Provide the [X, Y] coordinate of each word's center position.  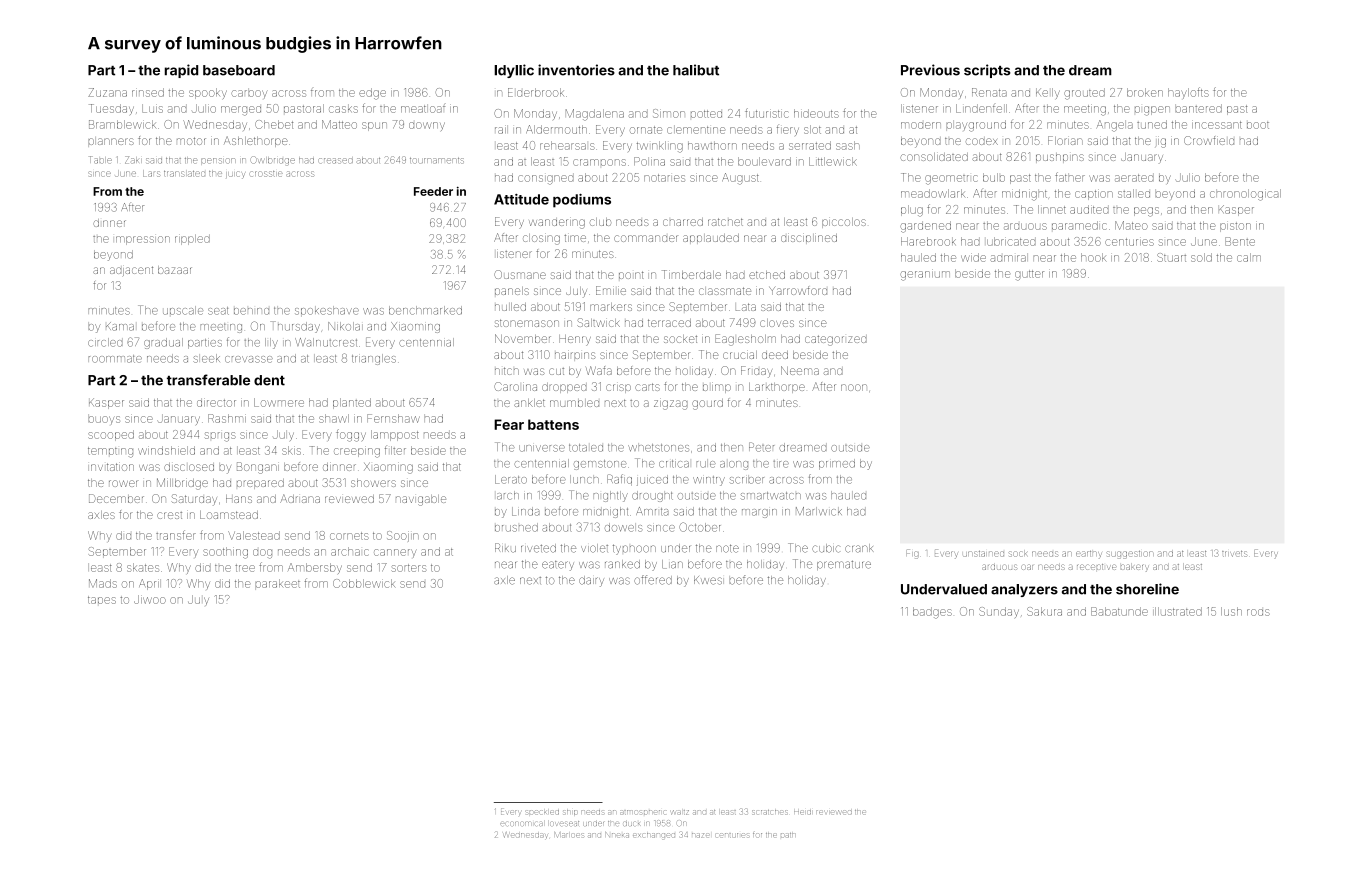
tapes [102, 600]
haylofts [1188, 93]
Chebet [274, 124]
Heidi [802, 812]
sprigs [220, 437]
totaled [586, 448]
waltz [680, 812]
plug [912, 211]
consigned [546, 180]
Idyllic [514, 71]
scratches [770, 812]
